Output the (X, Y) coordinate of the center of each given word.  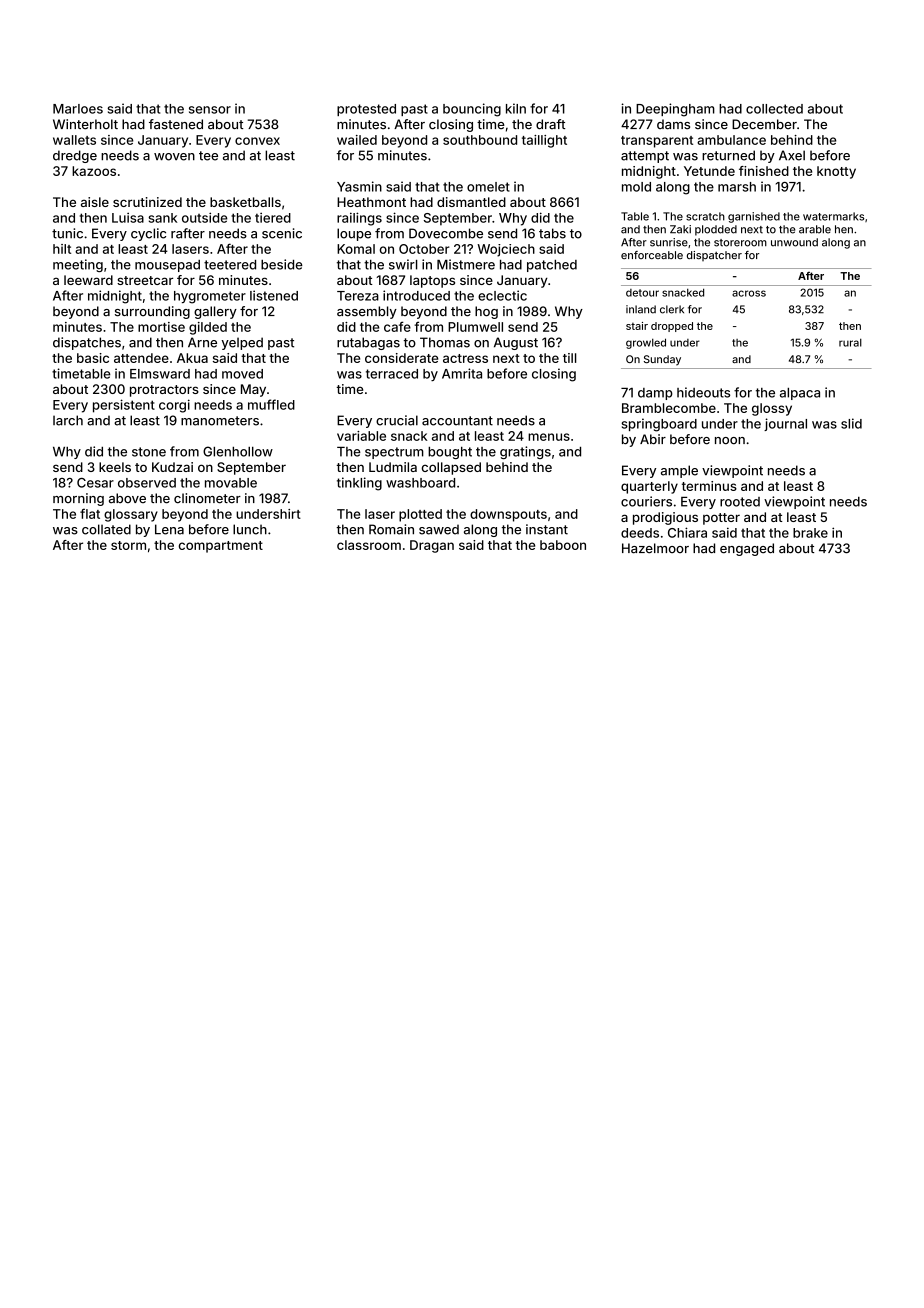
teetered (230, 265)
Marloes (78, 109)
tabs (552, 233)
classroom (369, 545)
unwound (794, 242)
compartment (221, 547)
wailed (357, 140)
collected (774, 109)
